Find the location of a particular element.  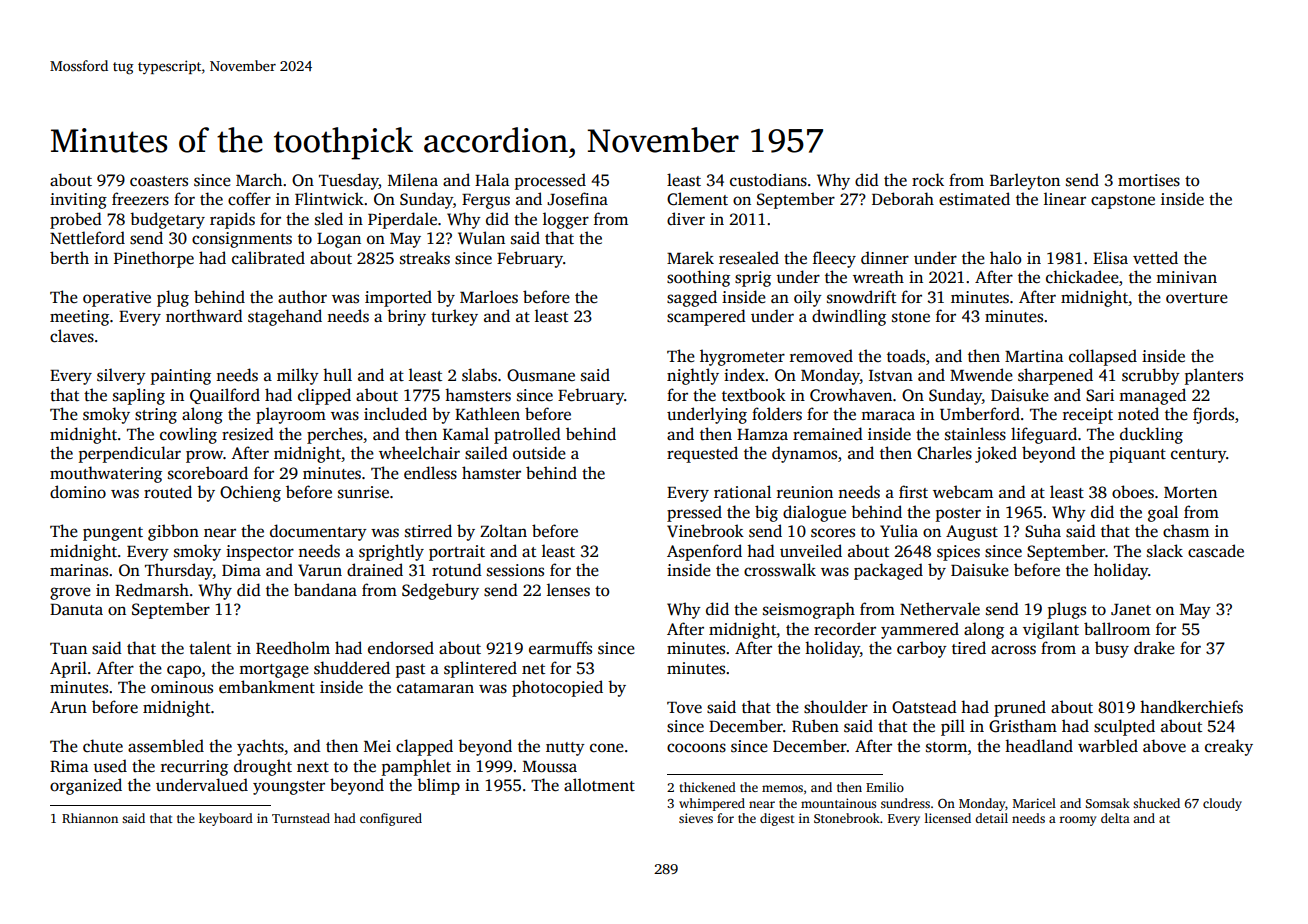

Morten is located at coordinates (1190, 492).
